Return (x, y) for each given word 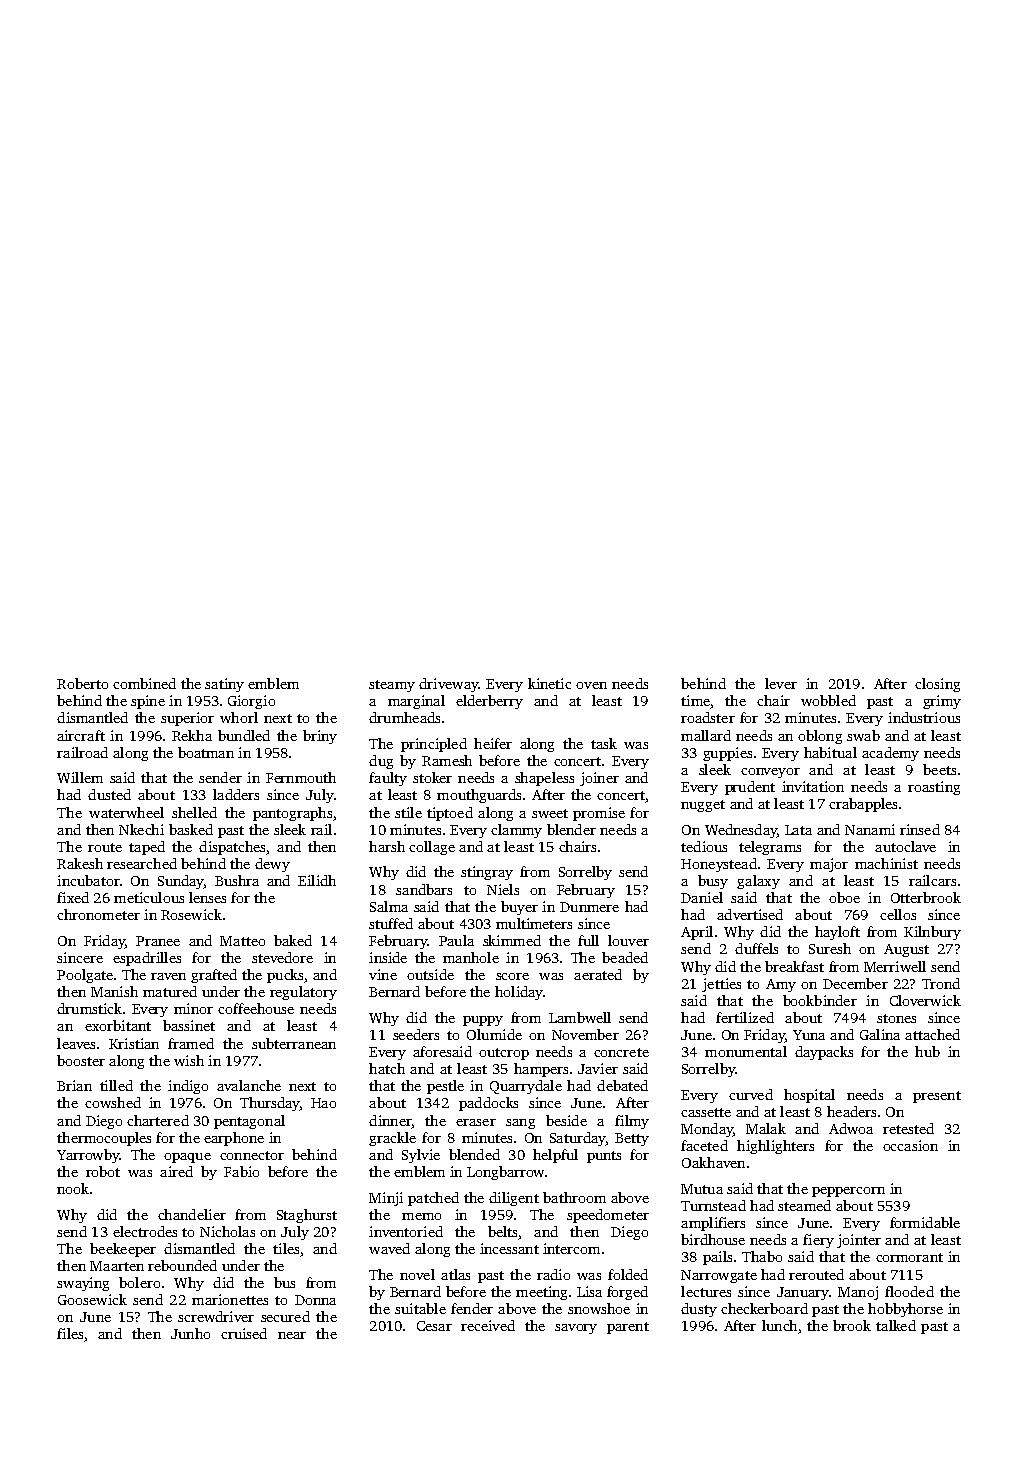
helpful (555, 1156)
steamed (804, 1205)
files (70, 1333)
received (488, 1325)
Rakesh (80, 863)
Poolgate (85, 976)
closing (937, 685)
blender (571, 829)
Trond (941, 983)
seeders (416, 1034)
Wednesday (741, 831)
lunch (779, 1325)
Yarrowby (88, 1156)
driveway (448, 685)
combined (144, 683)
